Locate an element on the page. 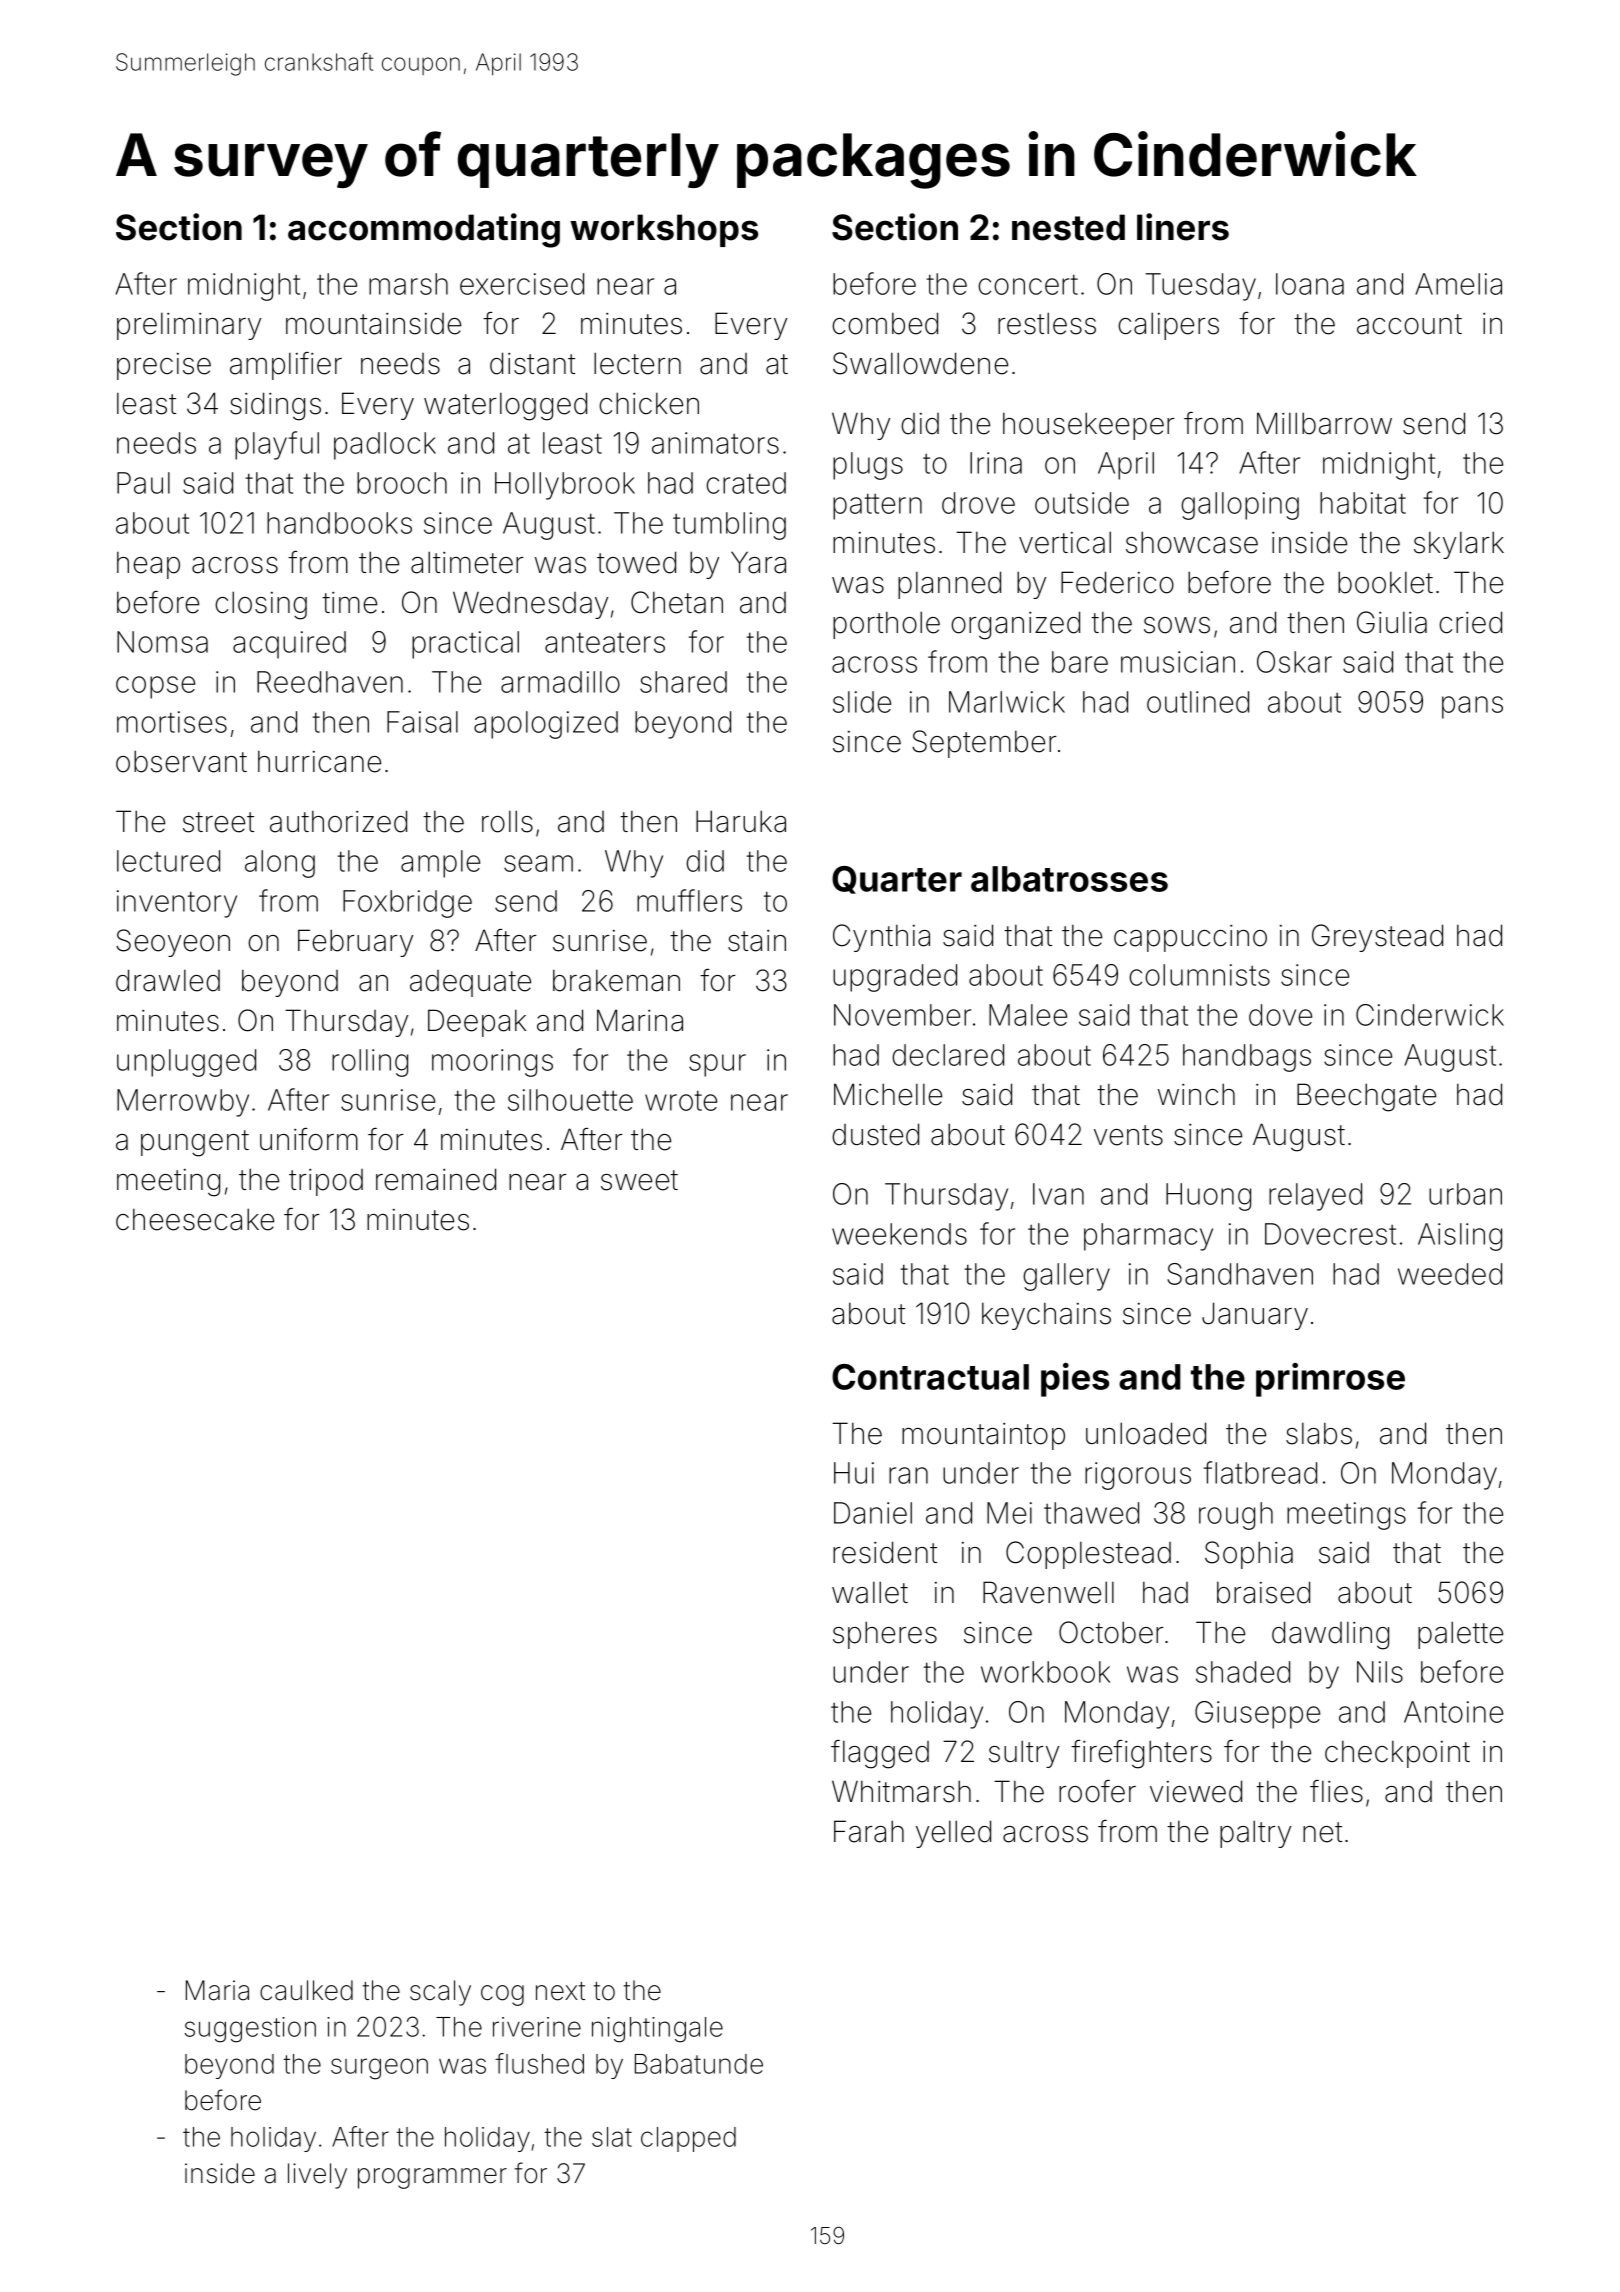 Image resolution: width=1620 pixels, height=2292 pixels. cheesecake is located at coordinates (195, 1219).
